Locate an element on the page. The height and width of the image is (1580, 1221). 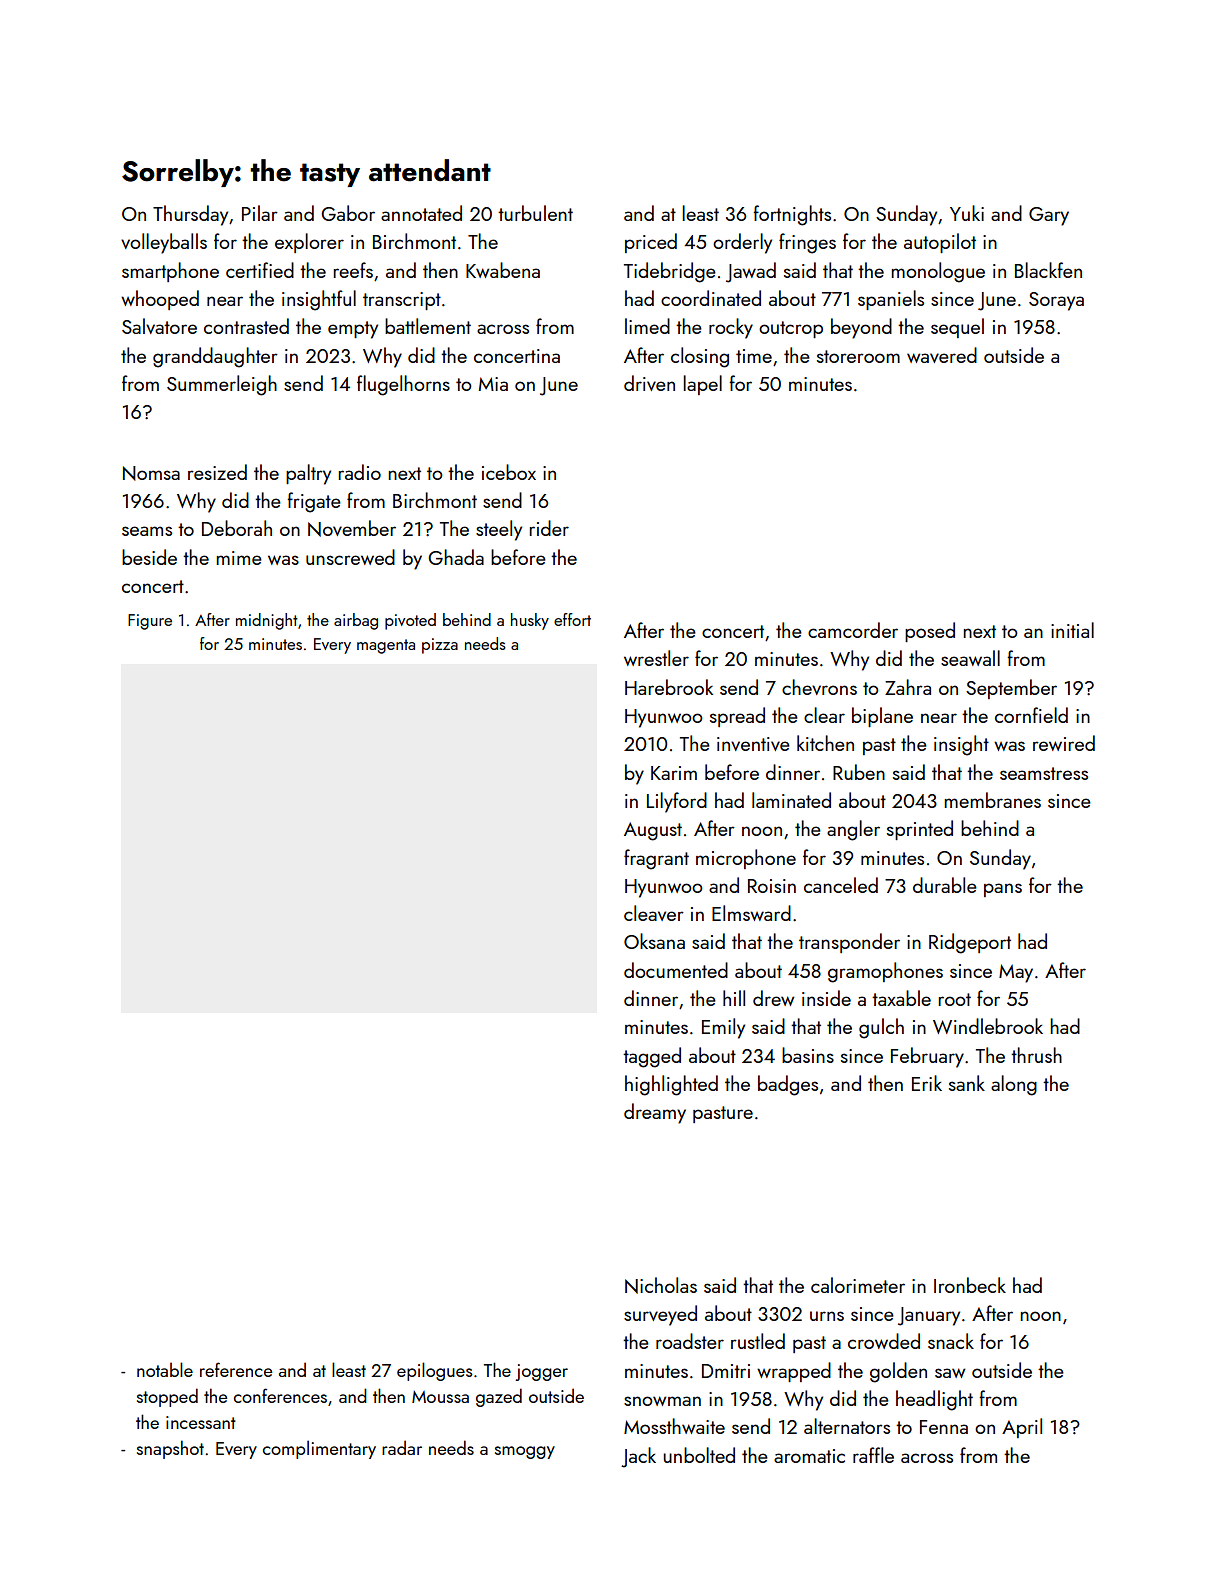
smoggy is located at coordinates (525, 1452).
